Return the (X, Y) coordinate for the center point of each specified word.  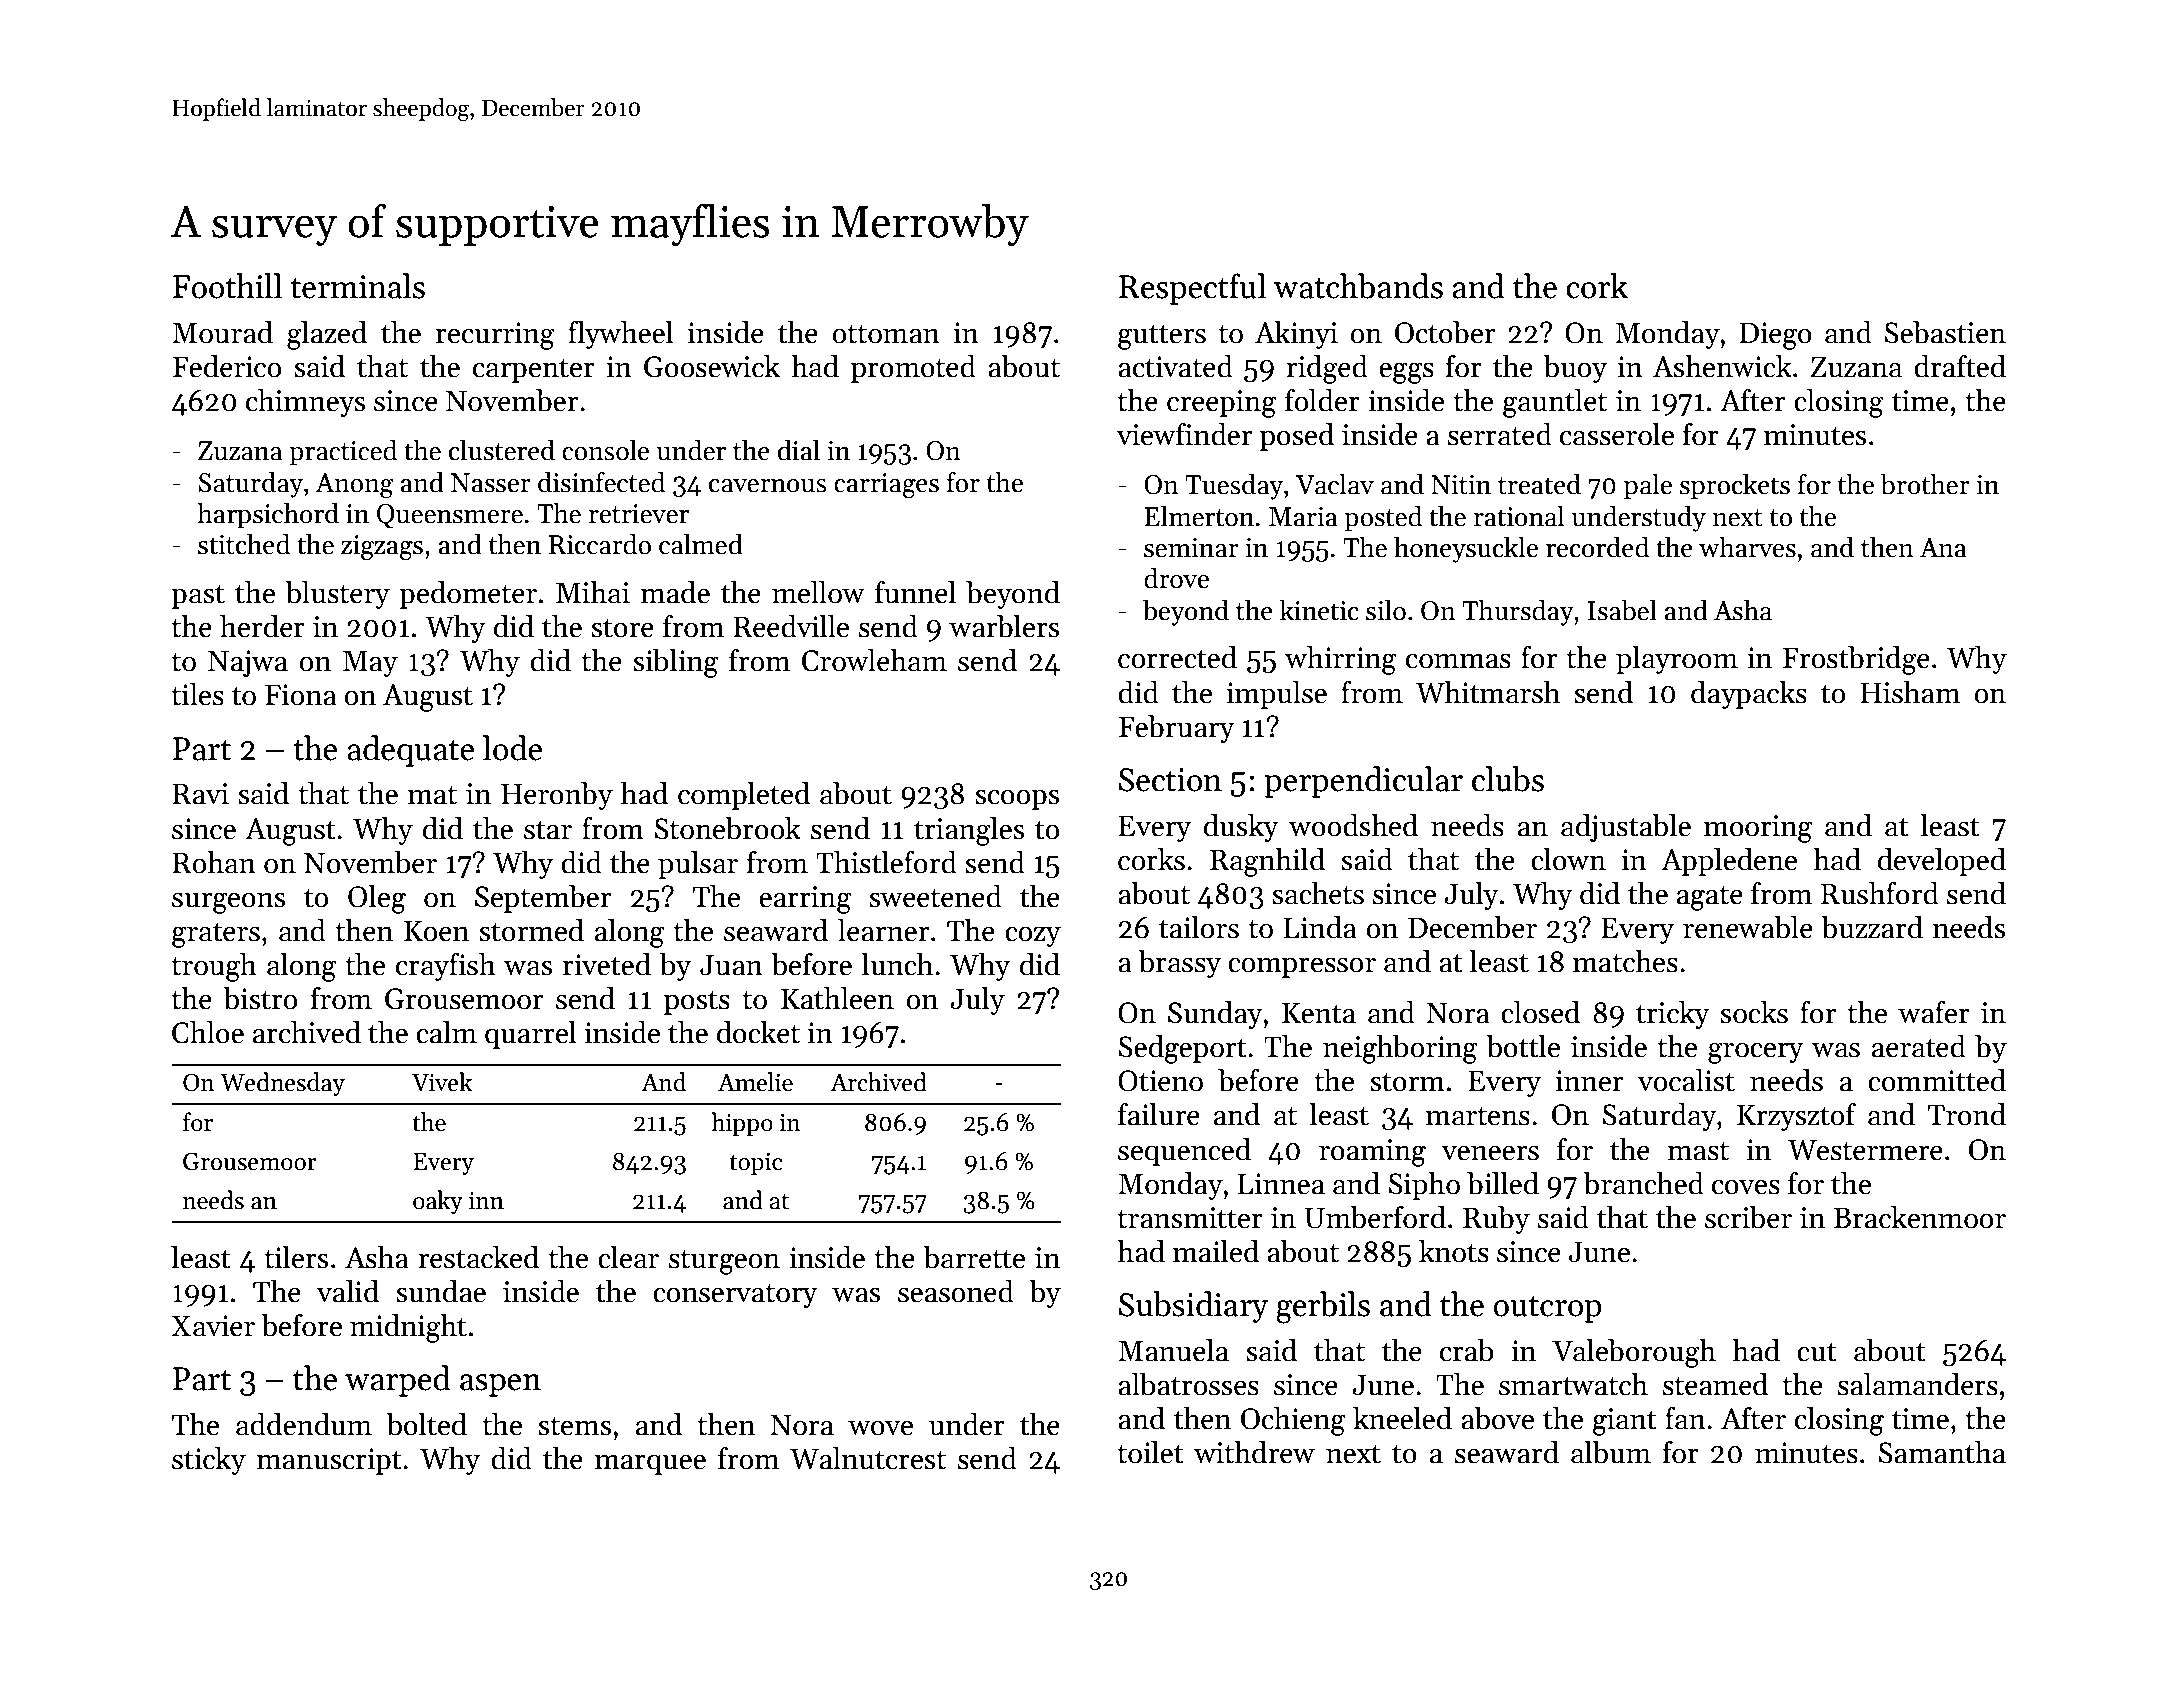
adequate (410, 751)
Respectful (1192, 289)
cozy (1033, 937)
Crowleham (874, 660)
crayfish (446, 967)
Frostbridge (1856, 660)
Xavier (213, 1326)
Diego (1775, 336)
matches (1625, 961)
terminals (358, 286)
